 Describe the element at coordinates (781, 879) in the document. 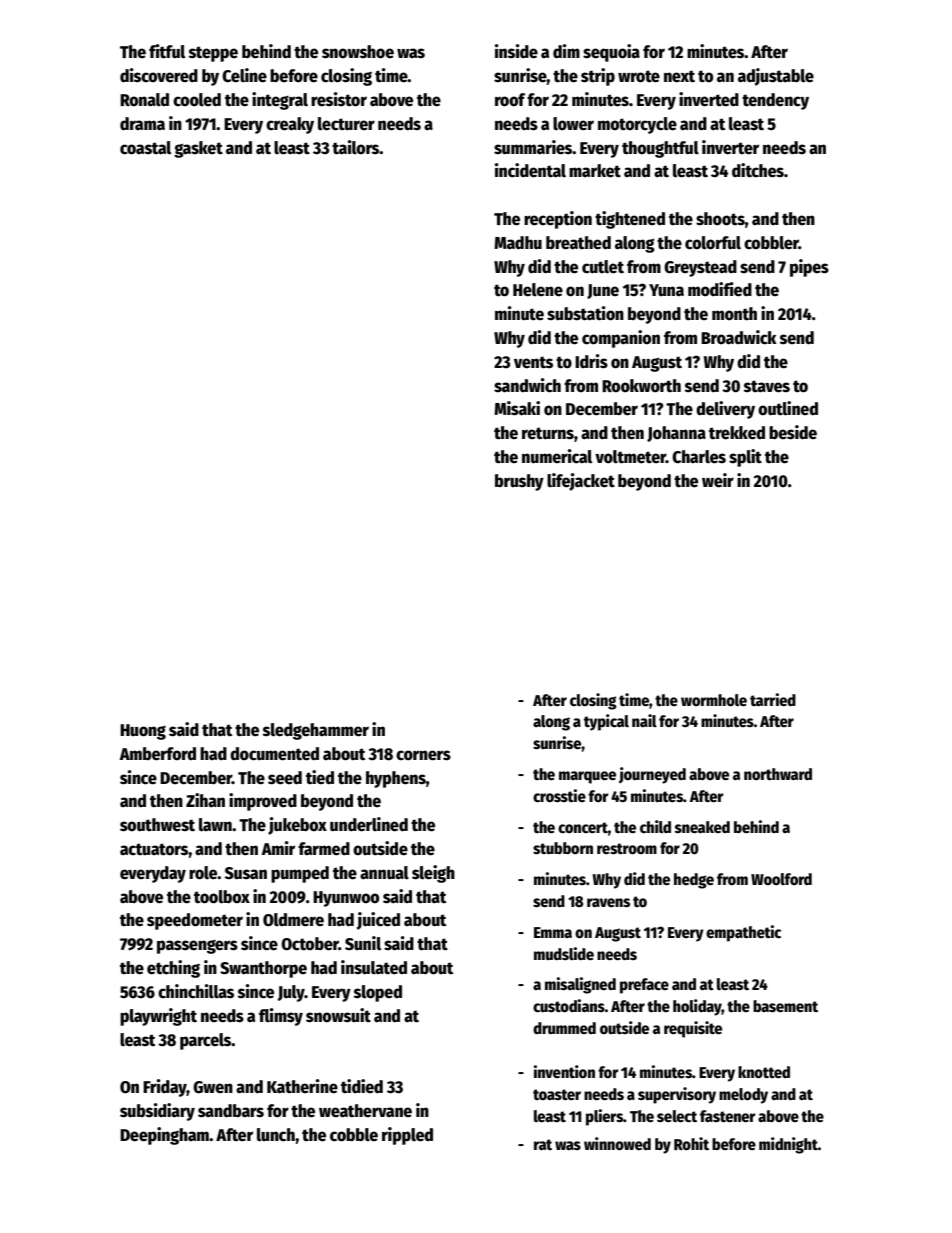

I see `Woolford` at that location.
